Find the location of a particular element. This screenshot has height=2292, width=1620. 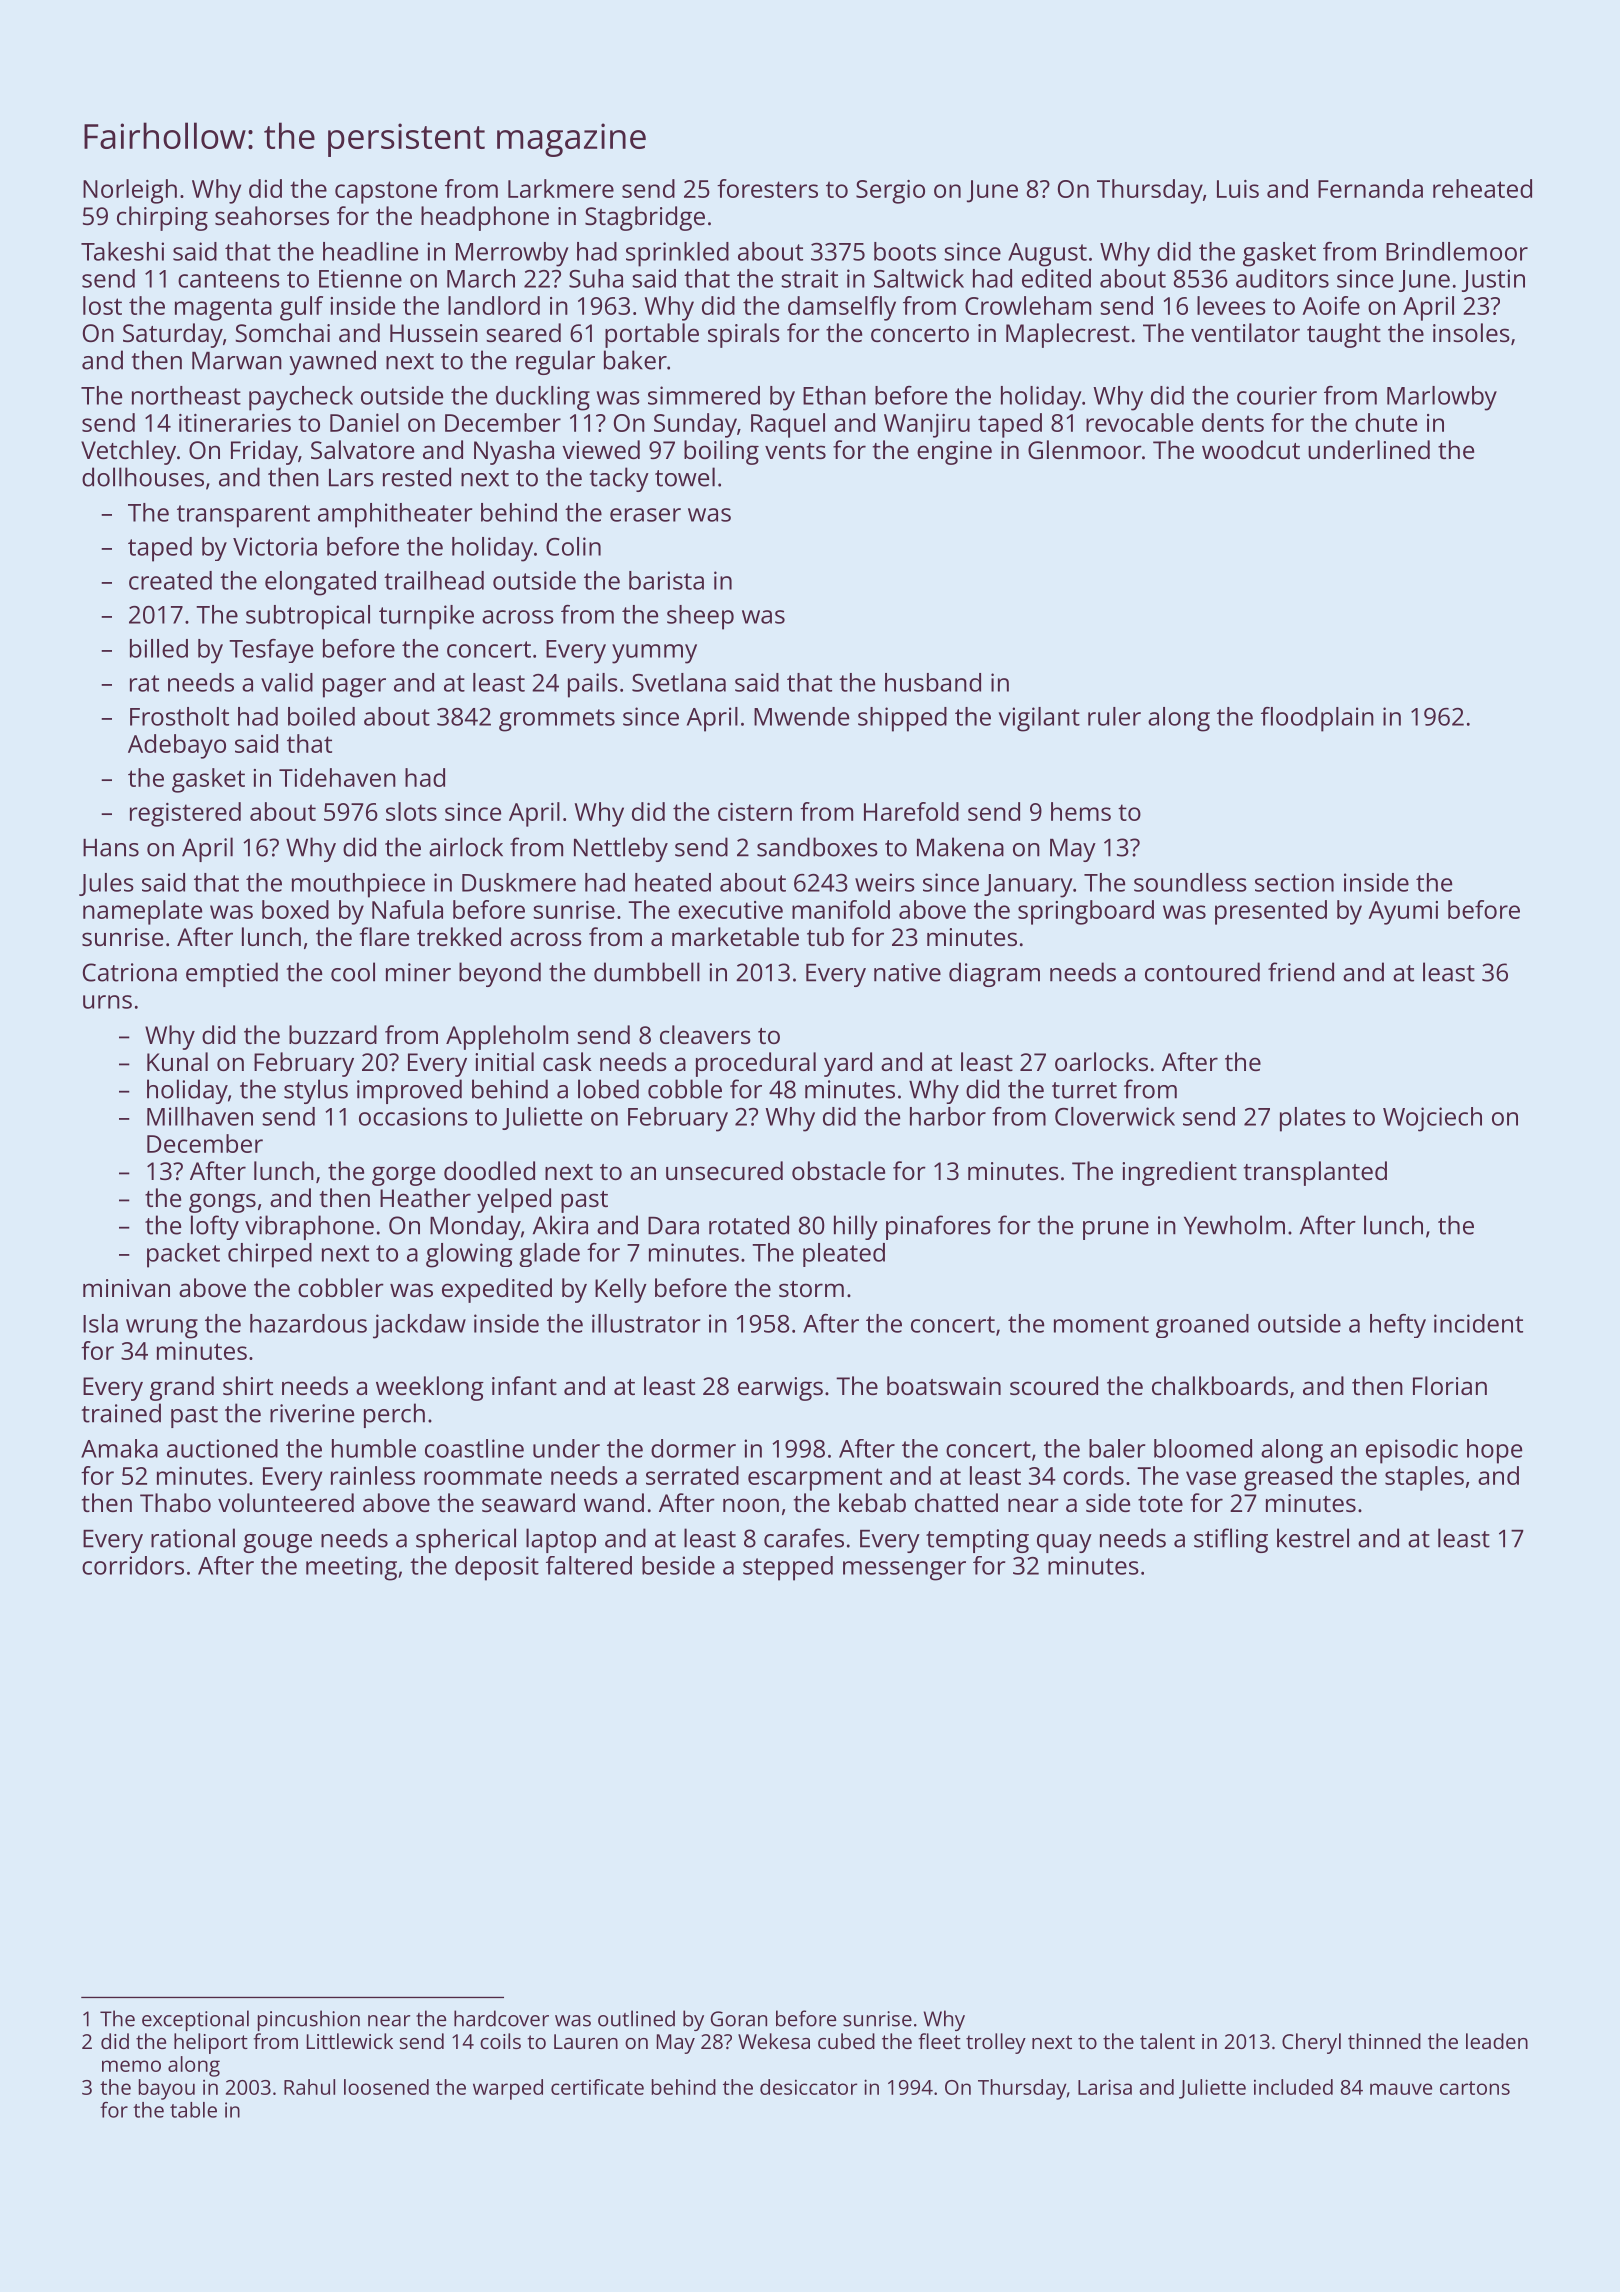

lobed is located at coordinates (608, 1089).
